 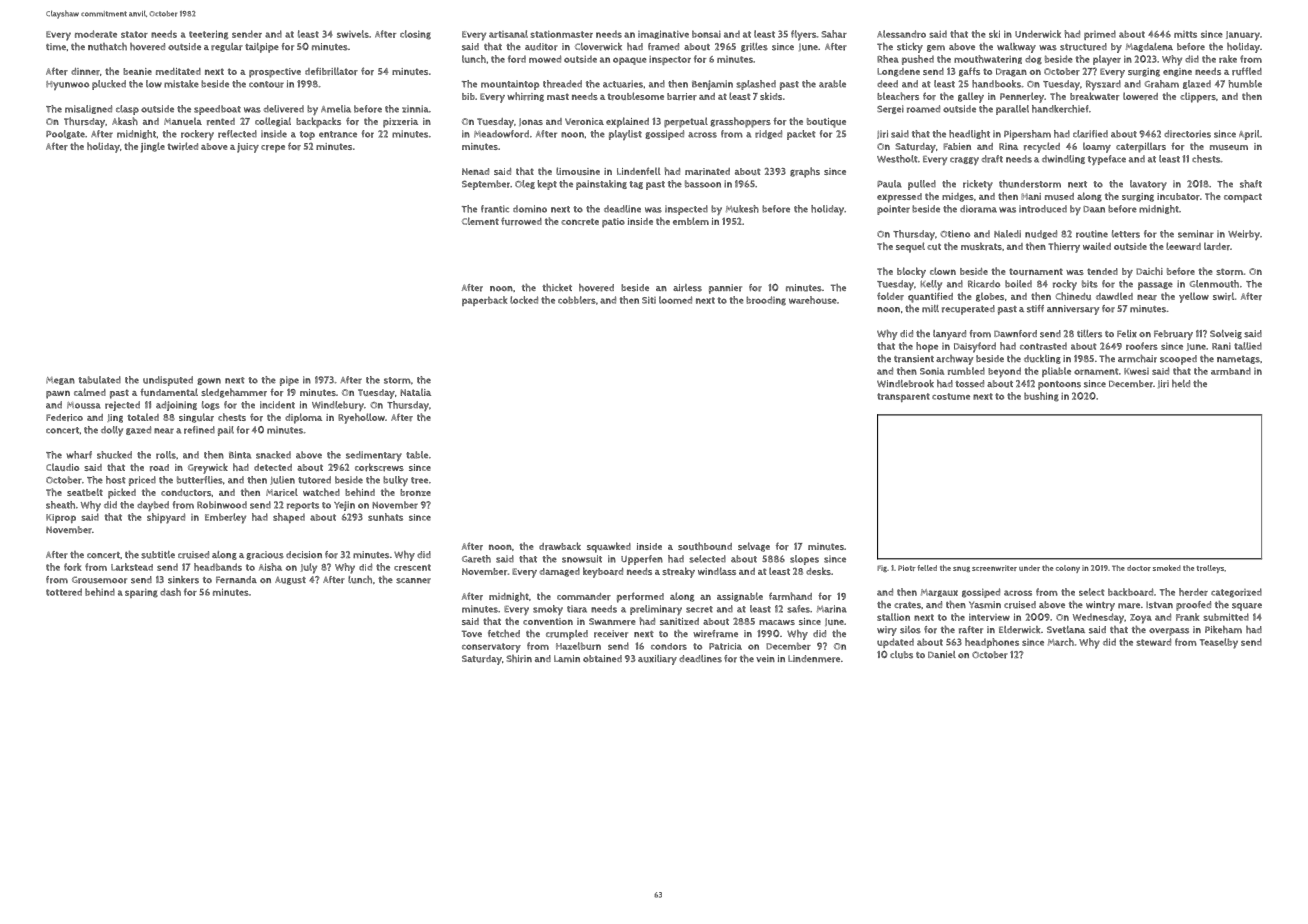 I want to click on vein, so click(x=765, y=658).
